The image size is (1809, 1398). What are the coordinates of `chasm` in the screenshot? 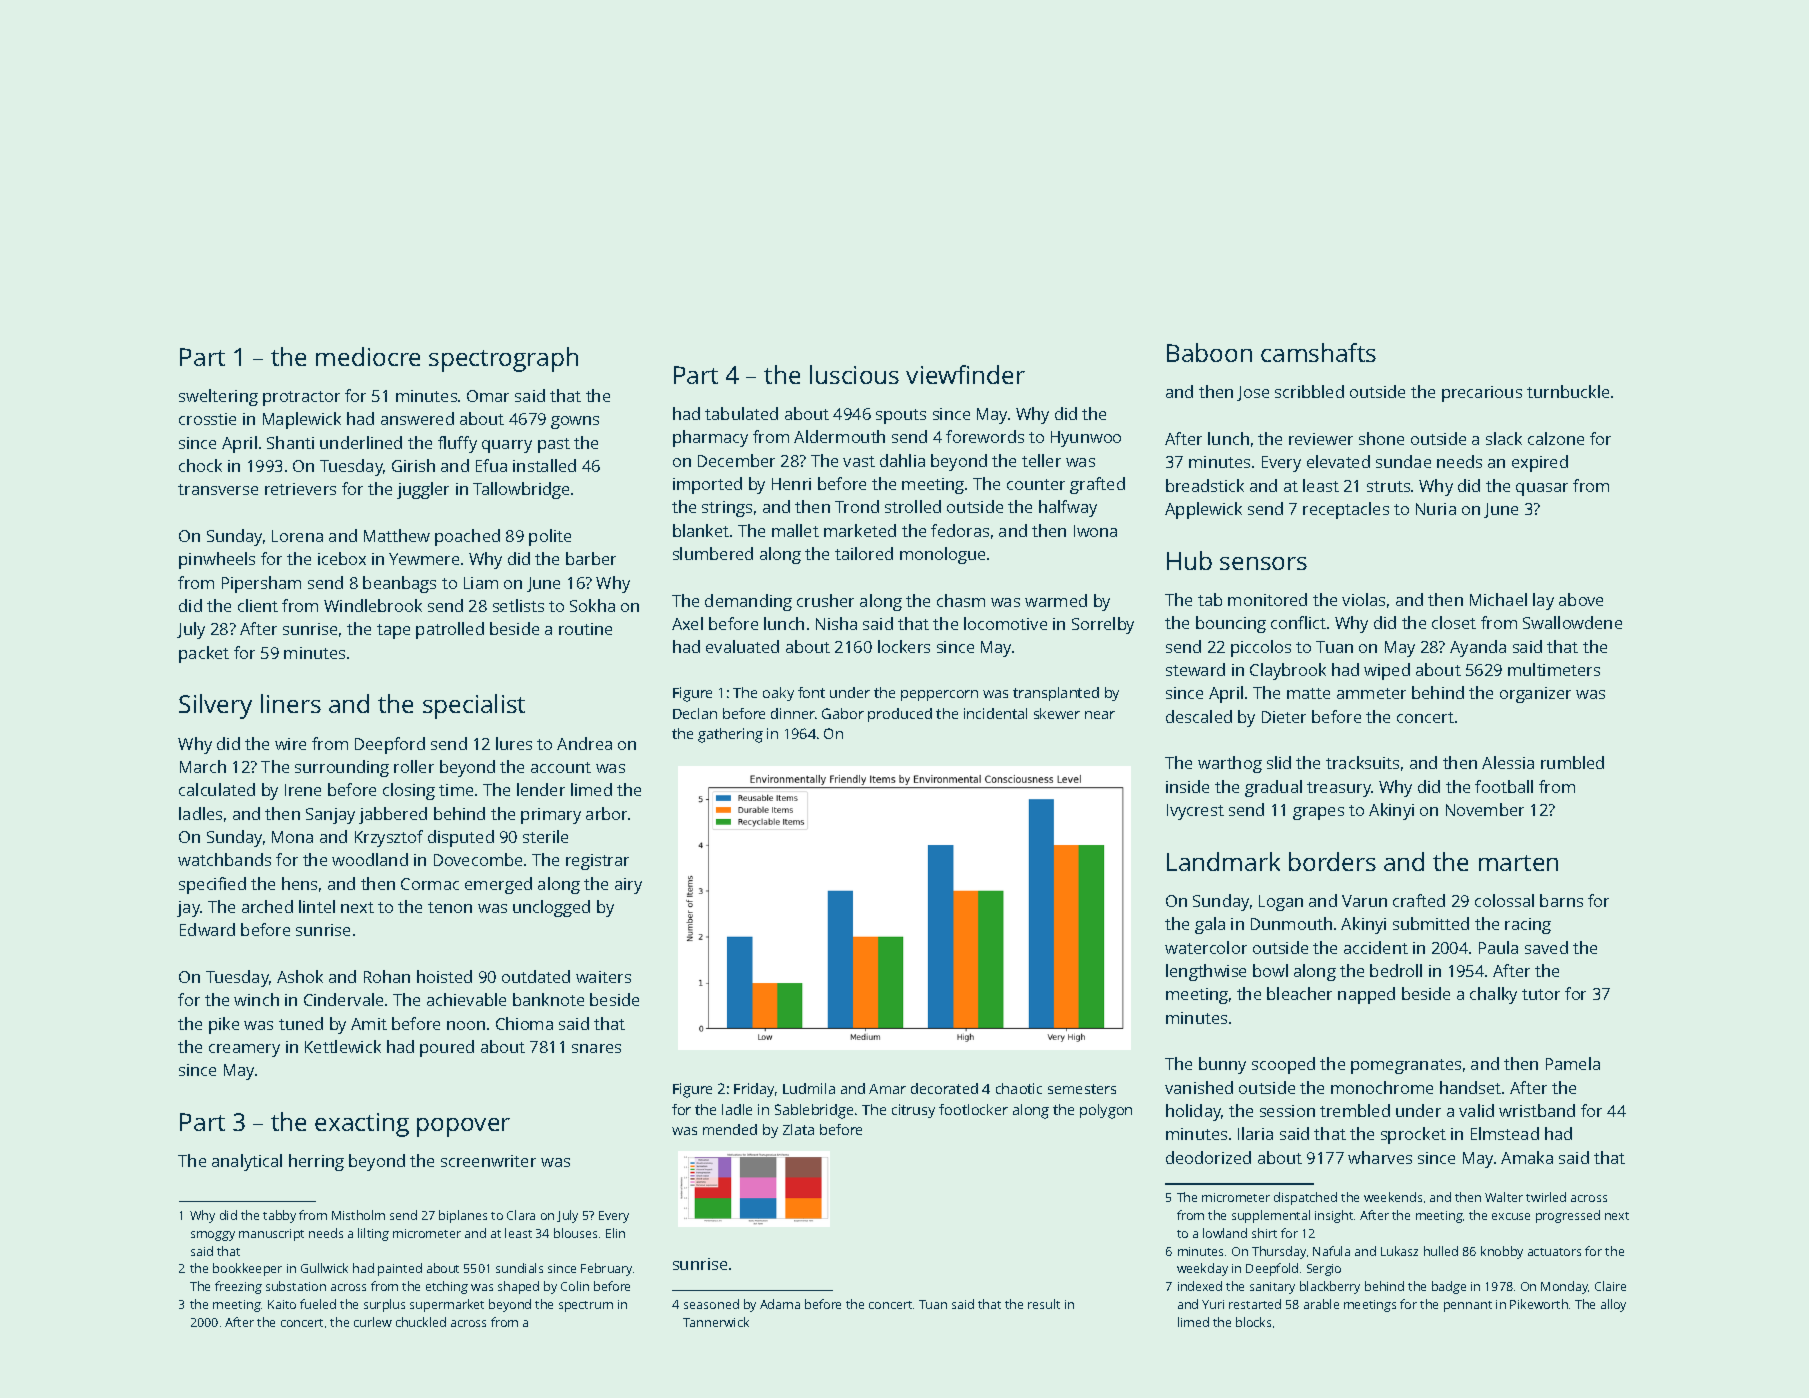 It's located at (961, 600).
